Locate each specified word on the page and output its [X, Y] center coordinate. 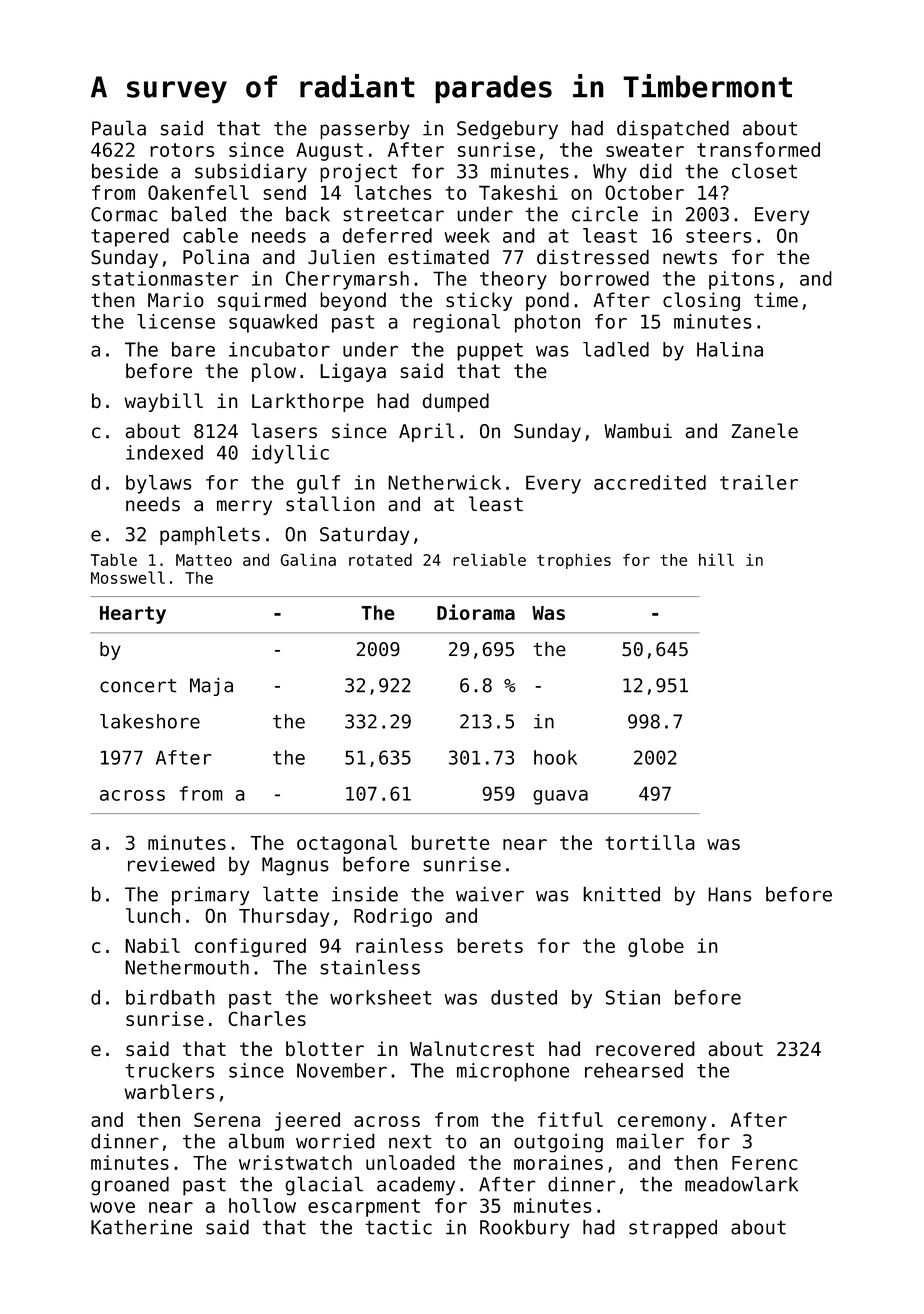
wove [112, 1207]
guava [560, 797]
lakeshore [150, 721]
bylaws [159, 484]
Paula [119, 128]
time [776, 299]
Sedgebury [507, 130]
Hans [729, 894]
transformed [758, 149]
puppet [490, 352]
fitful [570, 1119]
